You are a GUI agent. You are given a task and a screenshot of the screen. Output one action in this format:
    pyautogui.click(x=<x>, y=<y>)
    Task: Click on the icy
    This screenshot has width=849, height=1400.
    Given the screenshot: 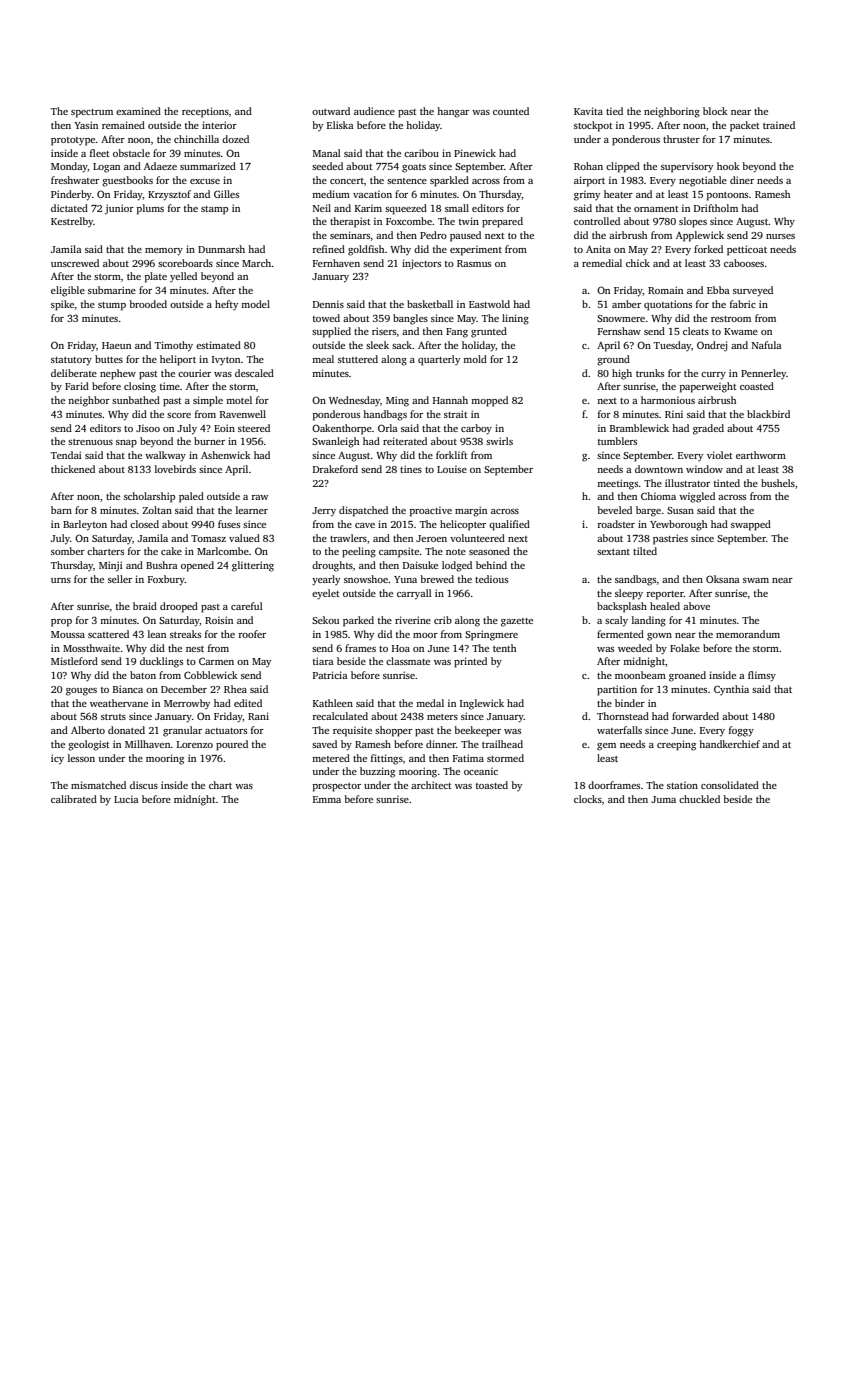 What is the action you would take?
    pyautogui.click(x=57, y=759)
